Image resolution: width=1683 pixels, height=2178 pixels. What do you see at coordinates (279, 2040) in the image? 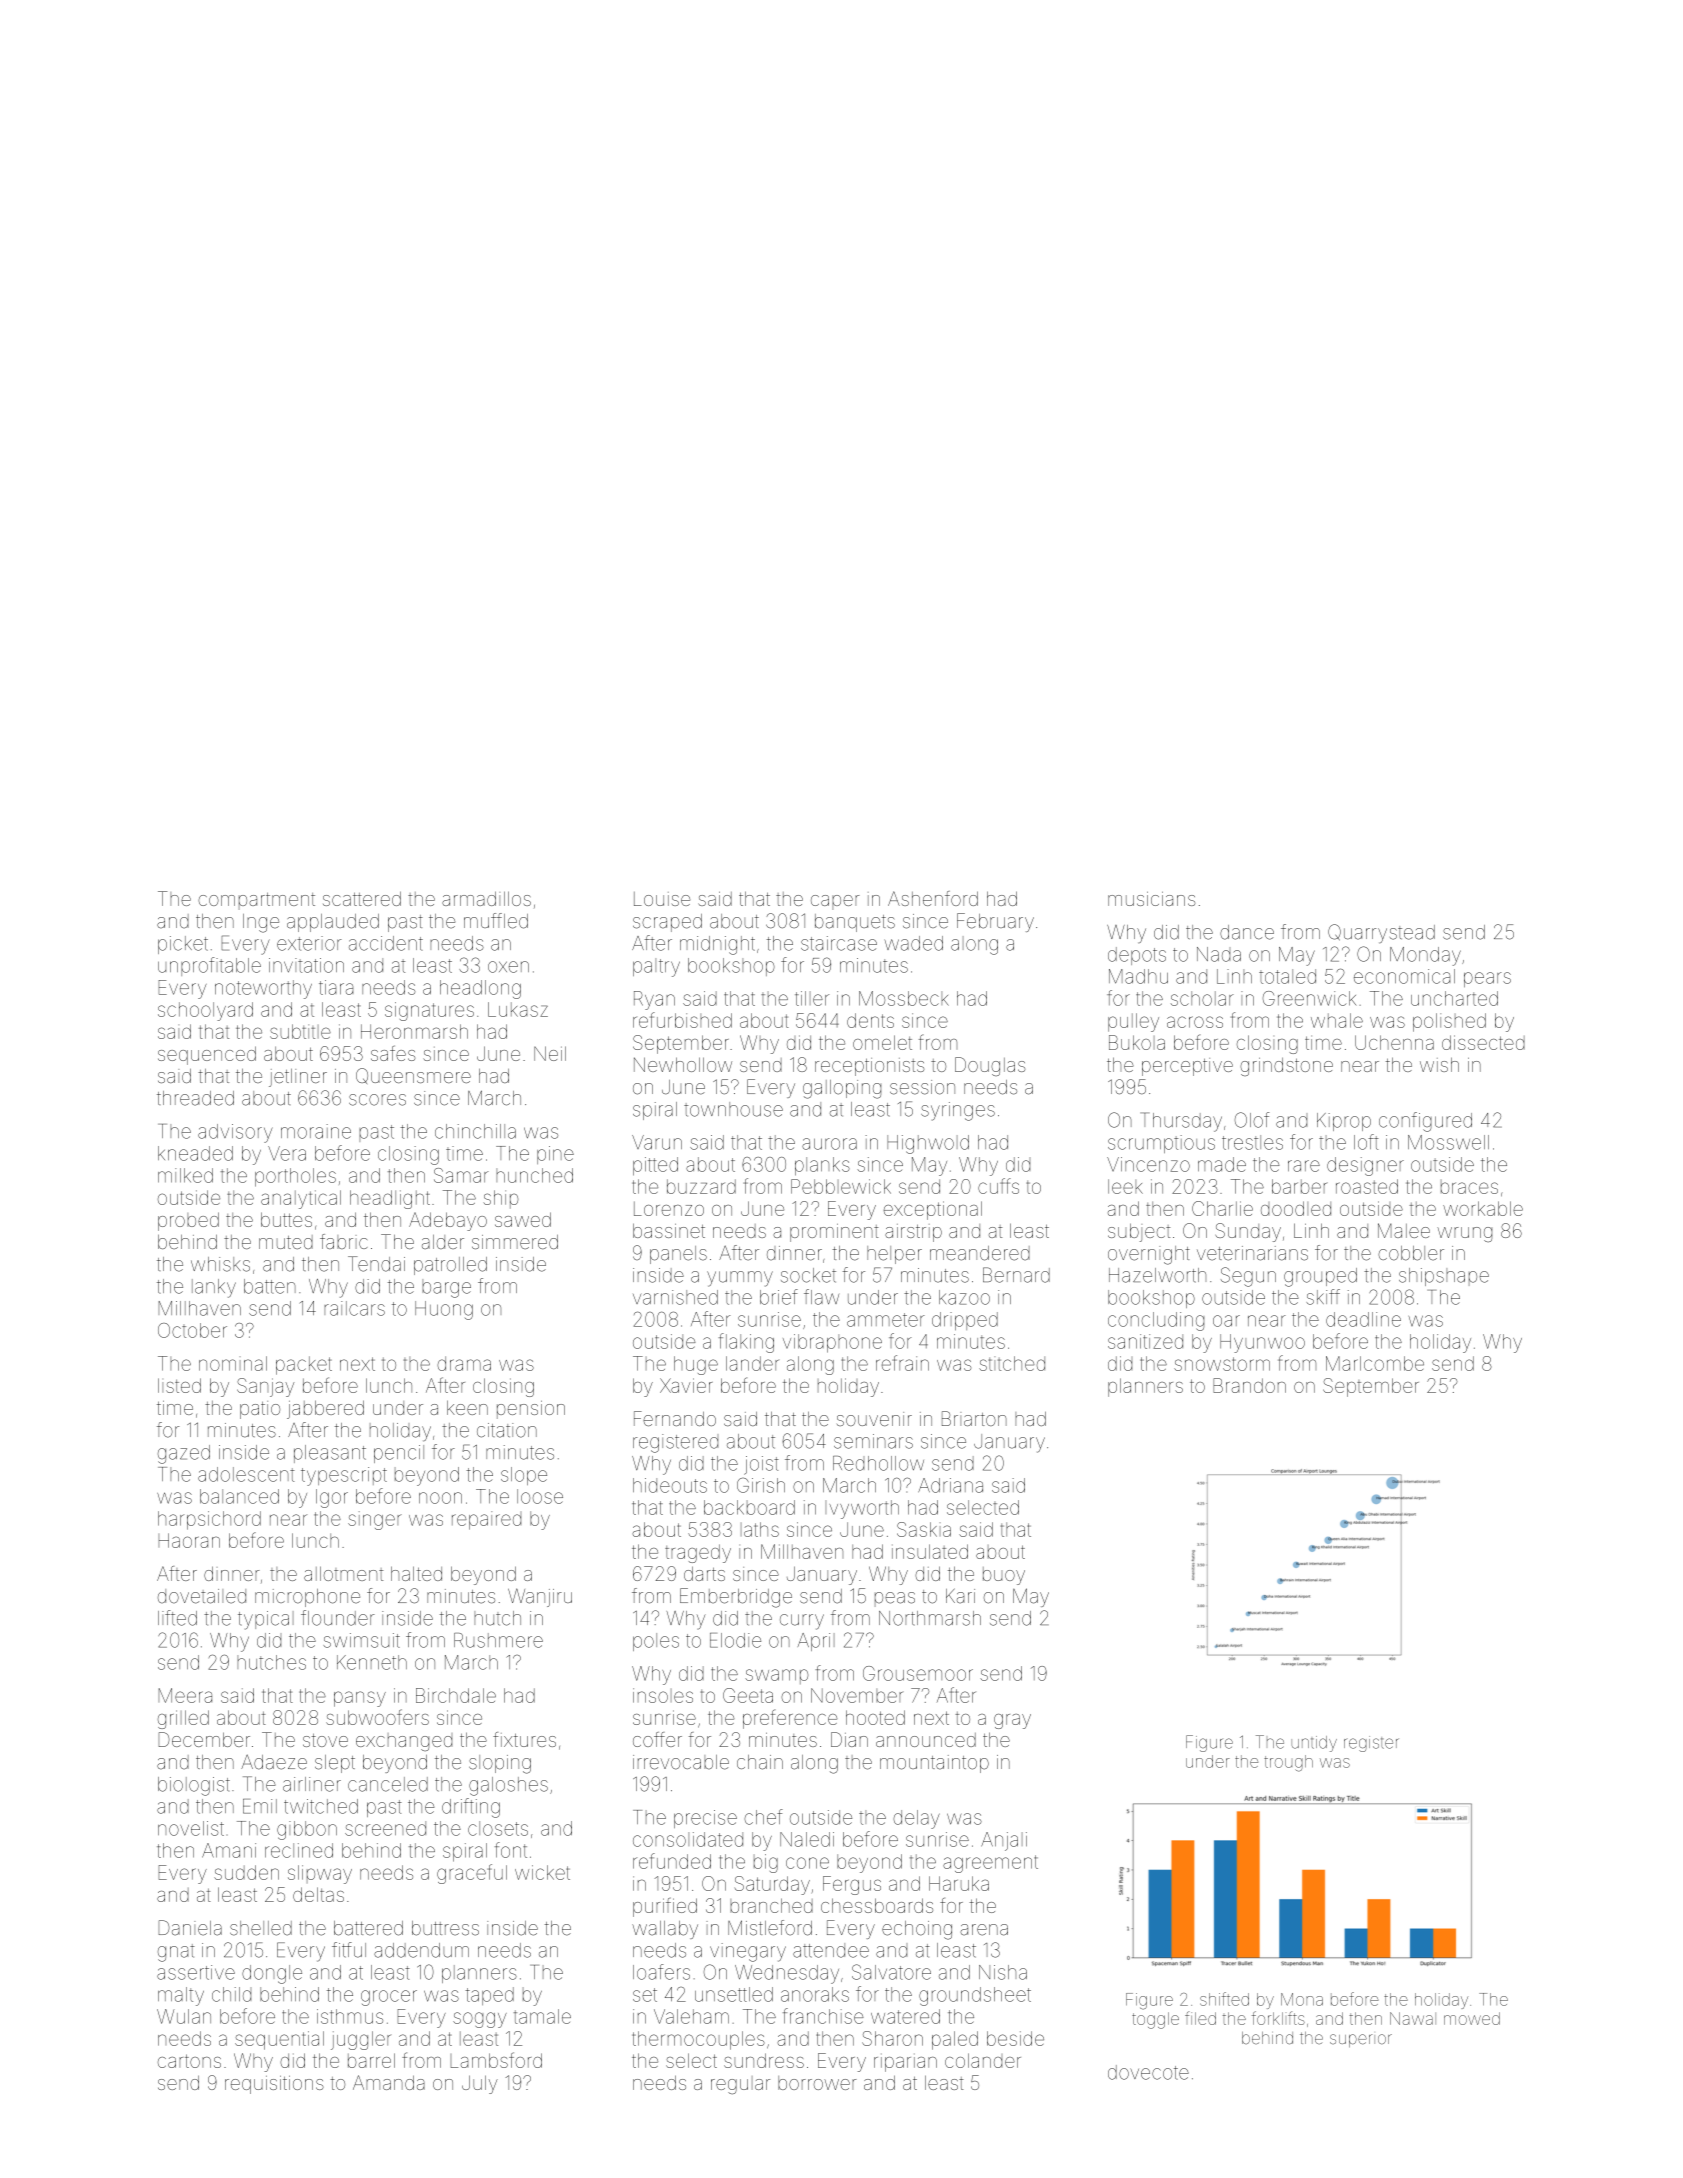
I see `sequential` at bounding box center [279, 2040].
